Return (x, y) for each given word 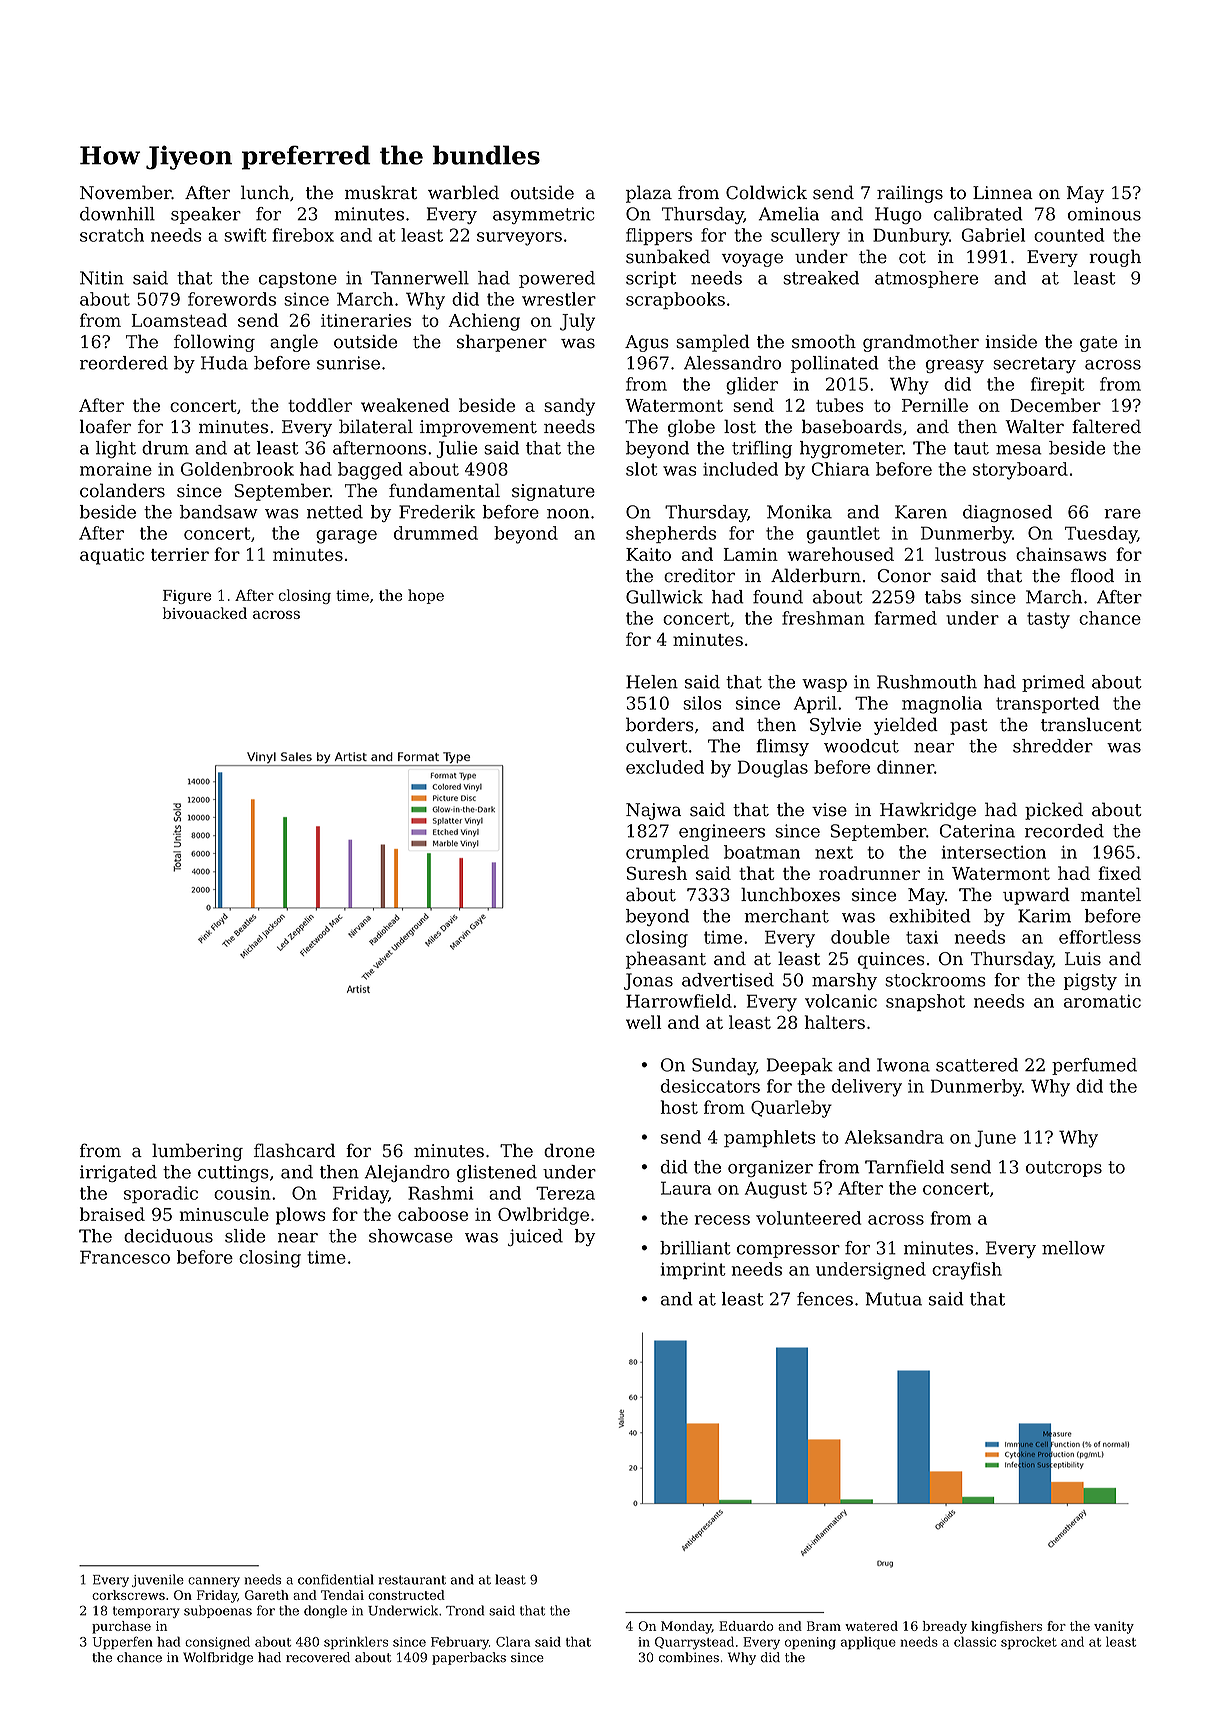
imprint (693, 1270)
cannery (214, 1582)
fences (825, 1299)
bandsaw (219, 512)
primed (1053, 683)
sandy (569, 407)
